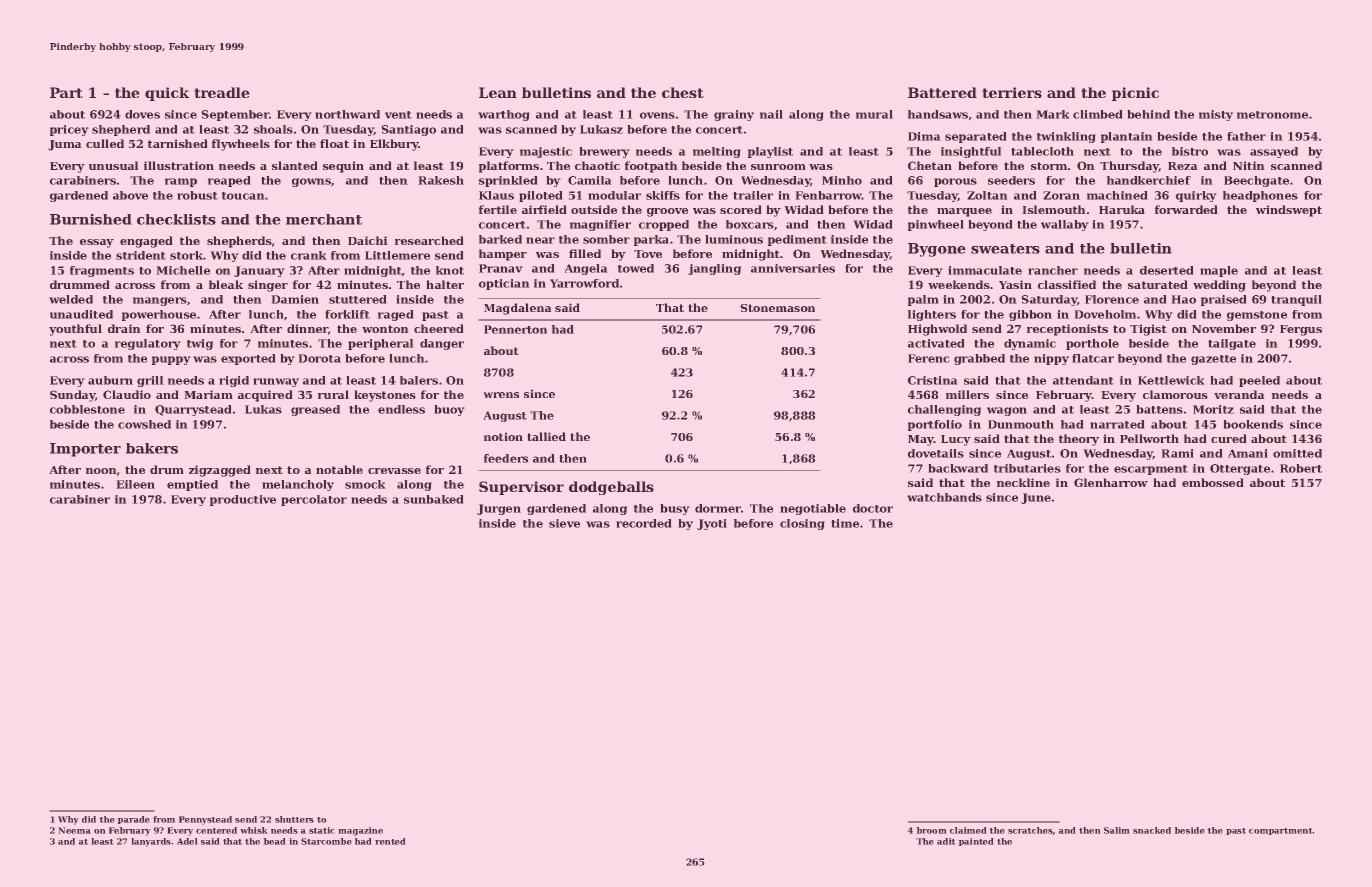  Describe the element at coordinates (167, 94) in the image. I see `quick` at that location.
